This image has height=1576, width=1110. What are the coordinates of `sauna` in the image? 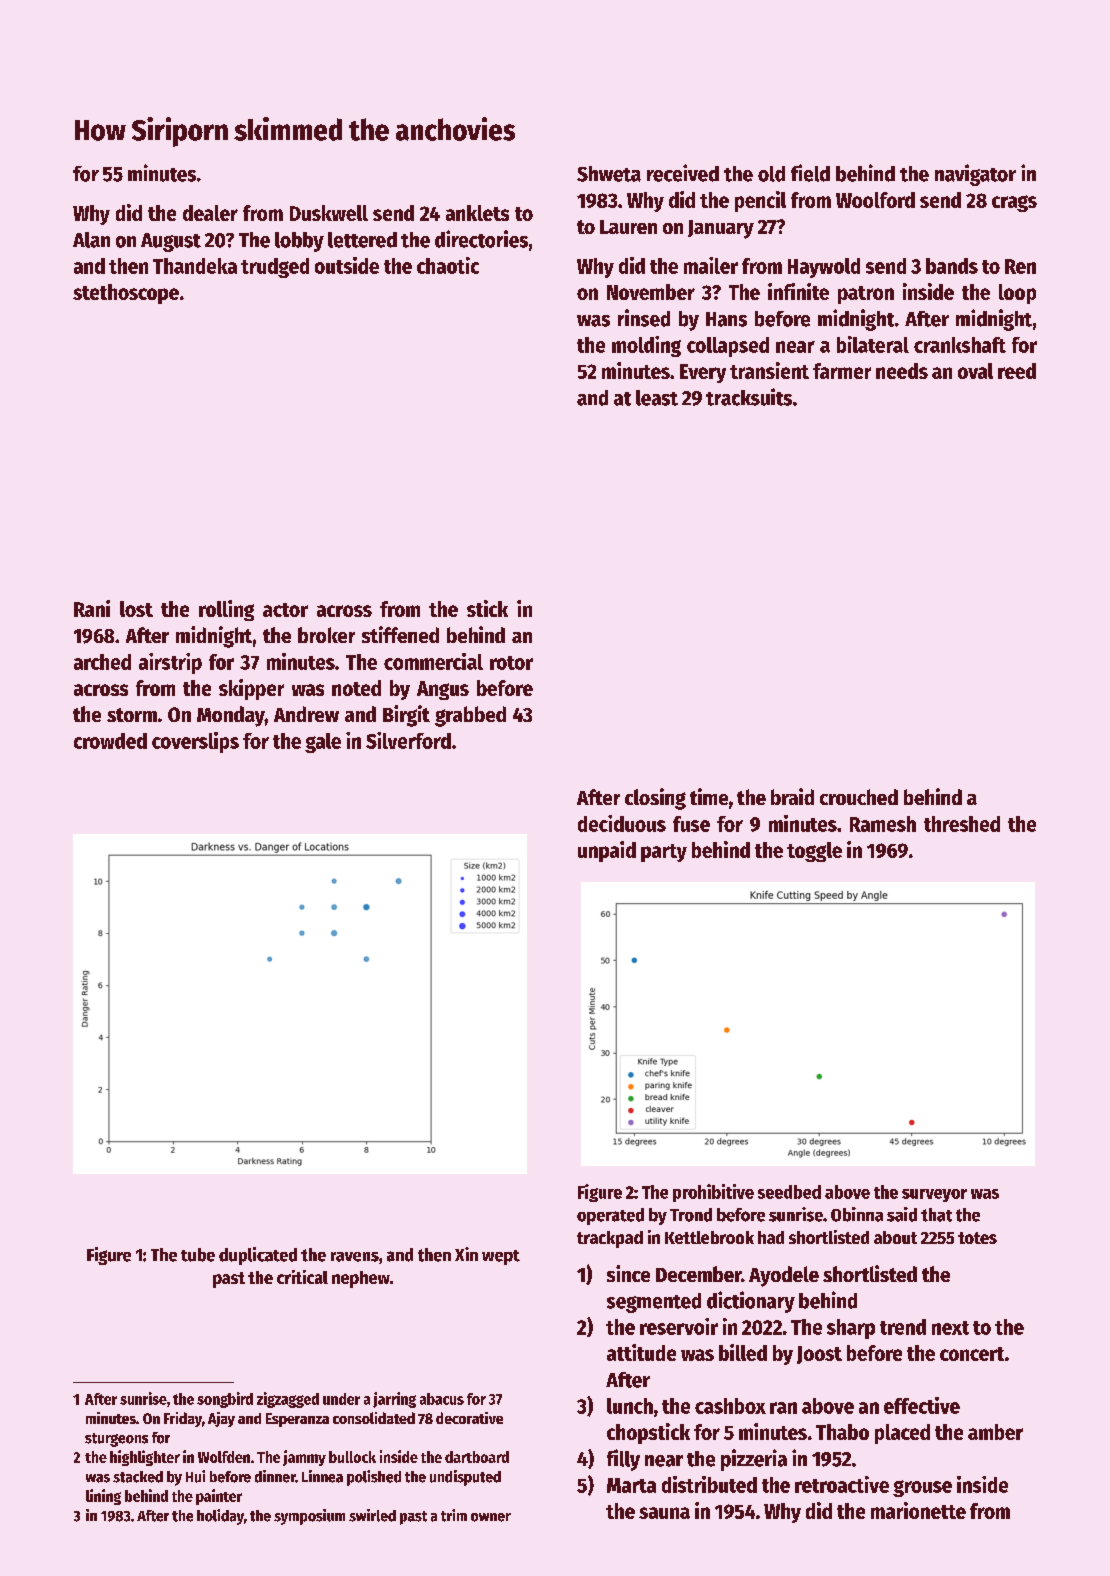 It's located at (664, 1513).
